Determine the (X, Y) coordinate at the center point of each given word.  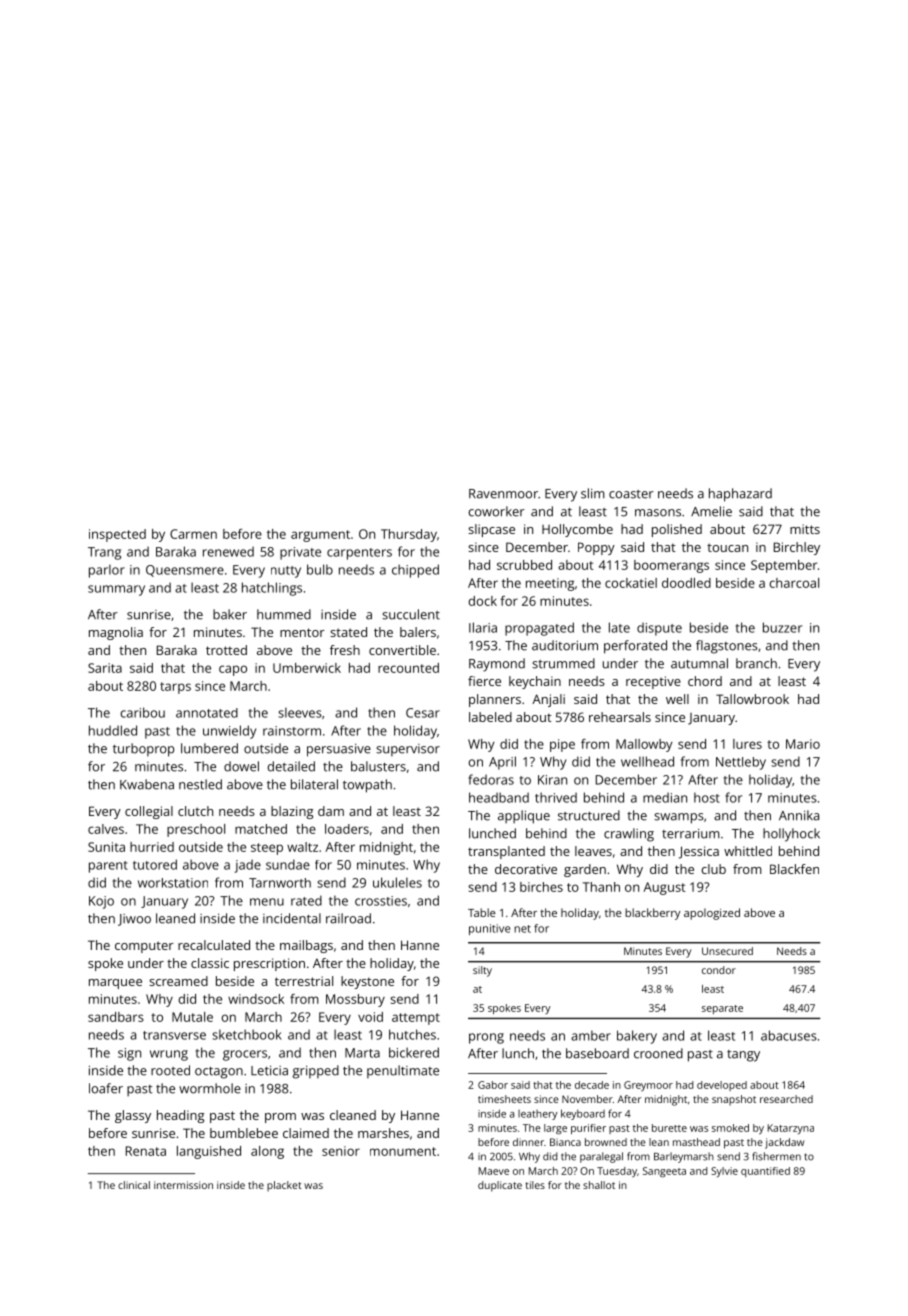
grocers (245, 1055)
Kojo (101, 902)
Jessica (699, 852)
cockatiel (631, 583)
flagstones (727, 647)
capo (233, 670)
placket (284, 1186)
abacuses (789, 1035)
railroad (348, 918)
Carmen (193, 534)
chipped (415, 571)
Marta (362, 1053)
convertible (402, 650)
